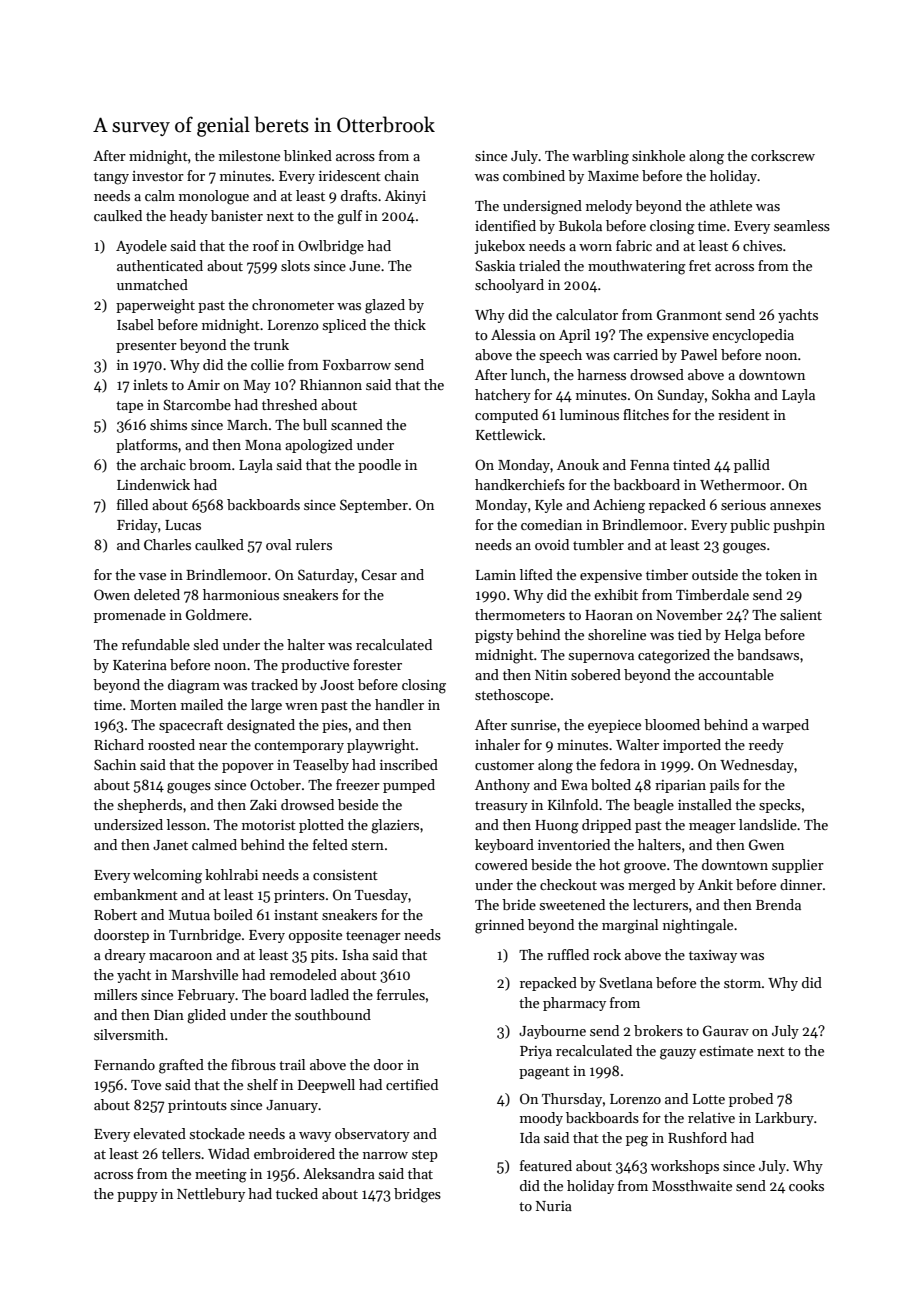 The width and height of the screenshot is (924, 1308). I want to click on inhaler, so click(497, 744).
